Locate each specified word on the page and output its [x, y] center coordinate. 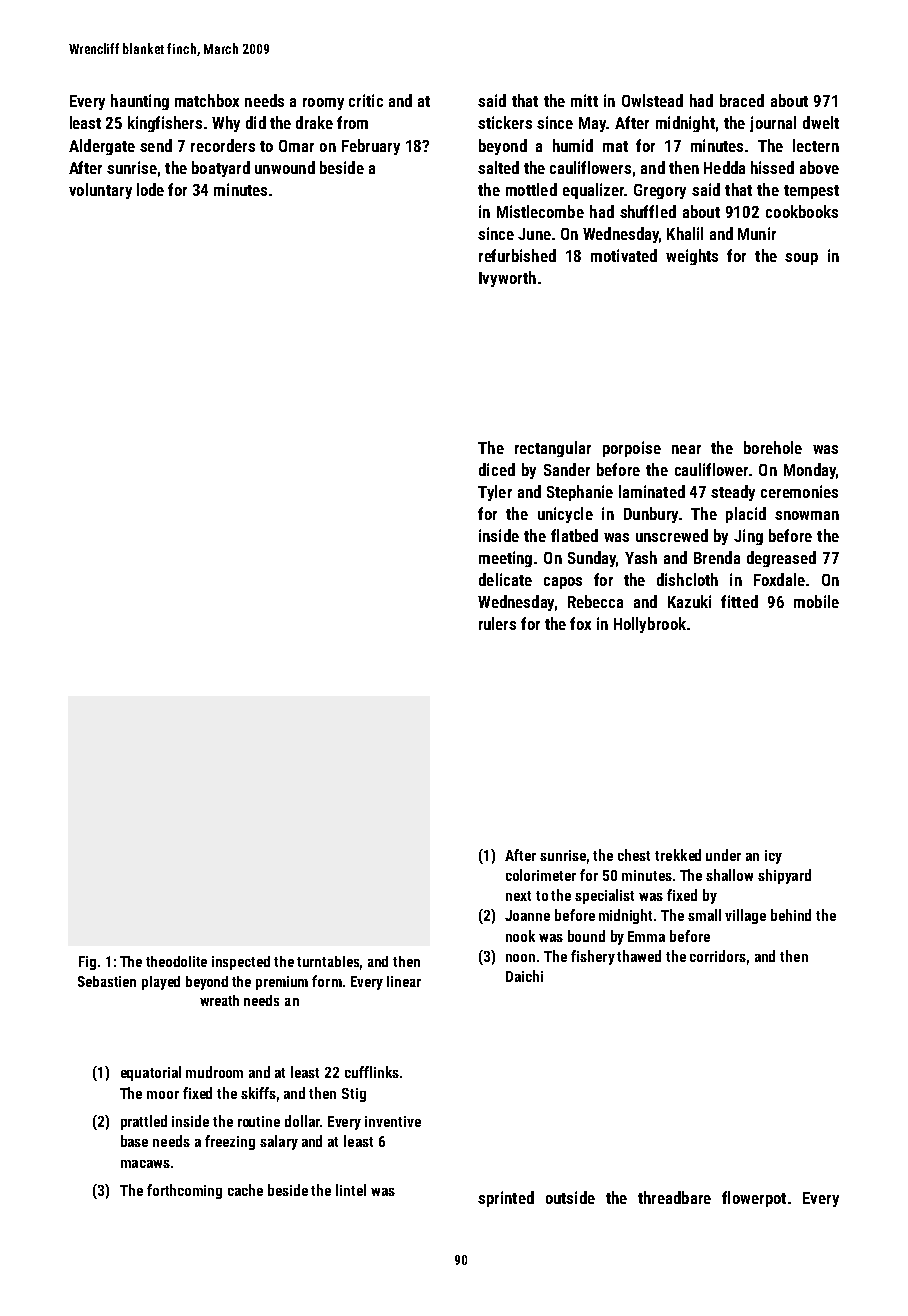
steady [733, 493]
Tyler [495, 493]
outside [570, 1197]
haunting [140, 102]
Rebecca [595, 601]
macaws [145, 1164]
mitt [584, 100]
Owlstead [652, 100]
